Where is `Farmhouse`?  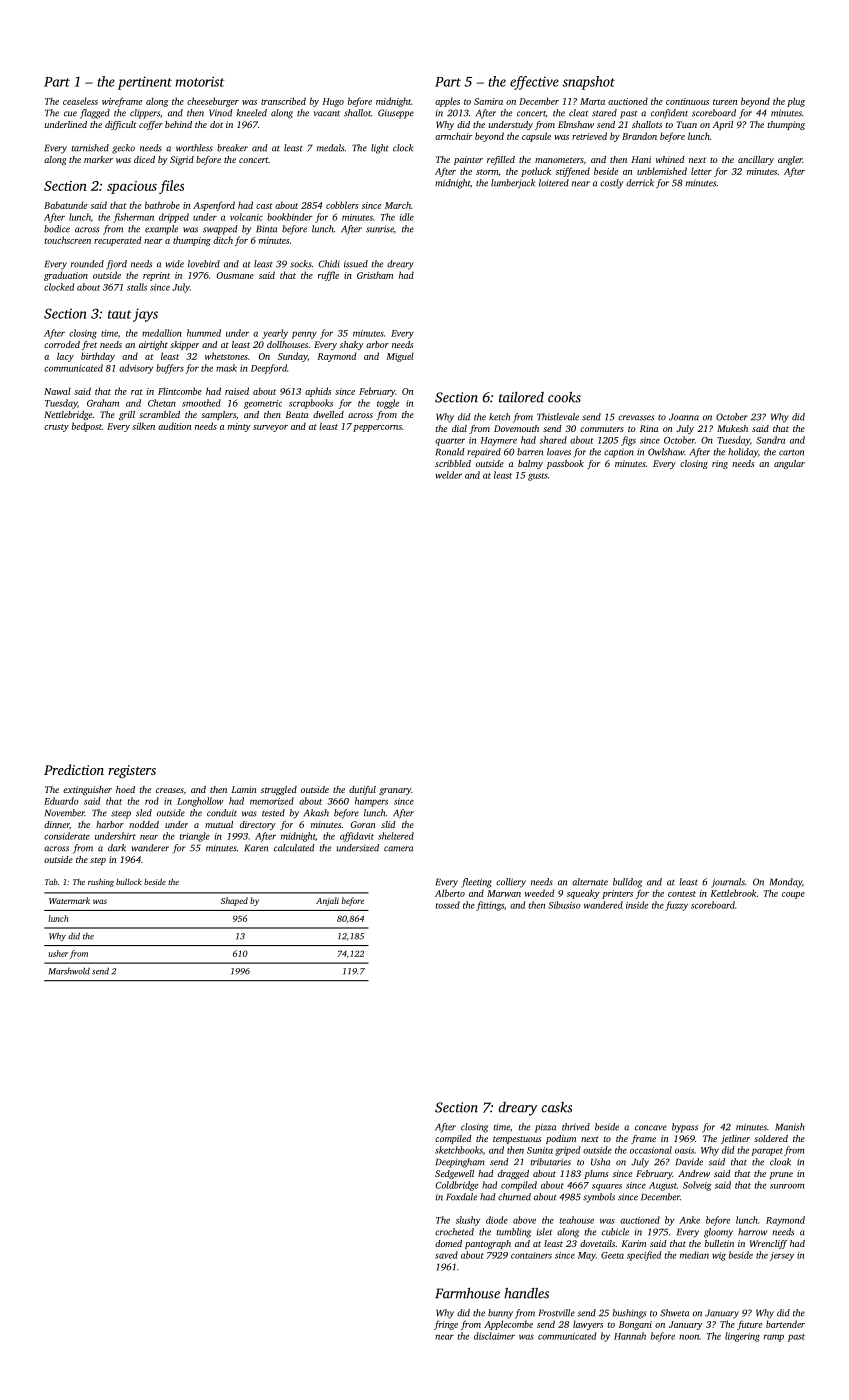
Farmhouse is located at coordinates (467, 1293).
